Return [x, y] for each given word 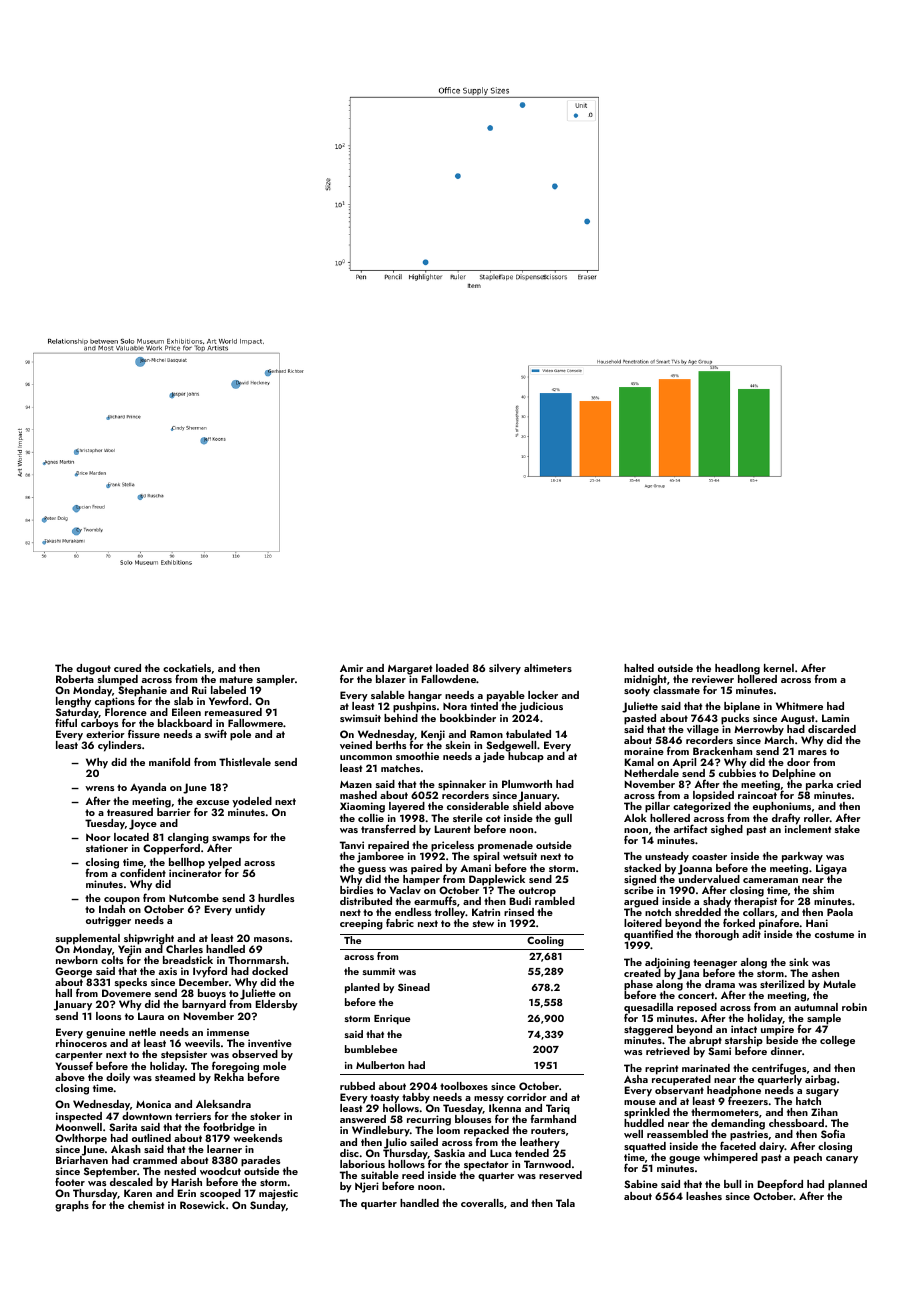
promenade [505, 847]
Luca [501, 1153]
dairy [772, 1147]
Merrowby [759, 730]
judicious [541, 707]
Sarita [123, 1127]
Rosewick [202, 1205]
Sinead [414, 987]
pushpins [414, 708]
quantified [648, 935]
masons [271, 939]
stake [847, 829]
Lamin [835, 718]
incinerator [195, 873]
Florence [126, 712]
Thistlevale [245, 762]
